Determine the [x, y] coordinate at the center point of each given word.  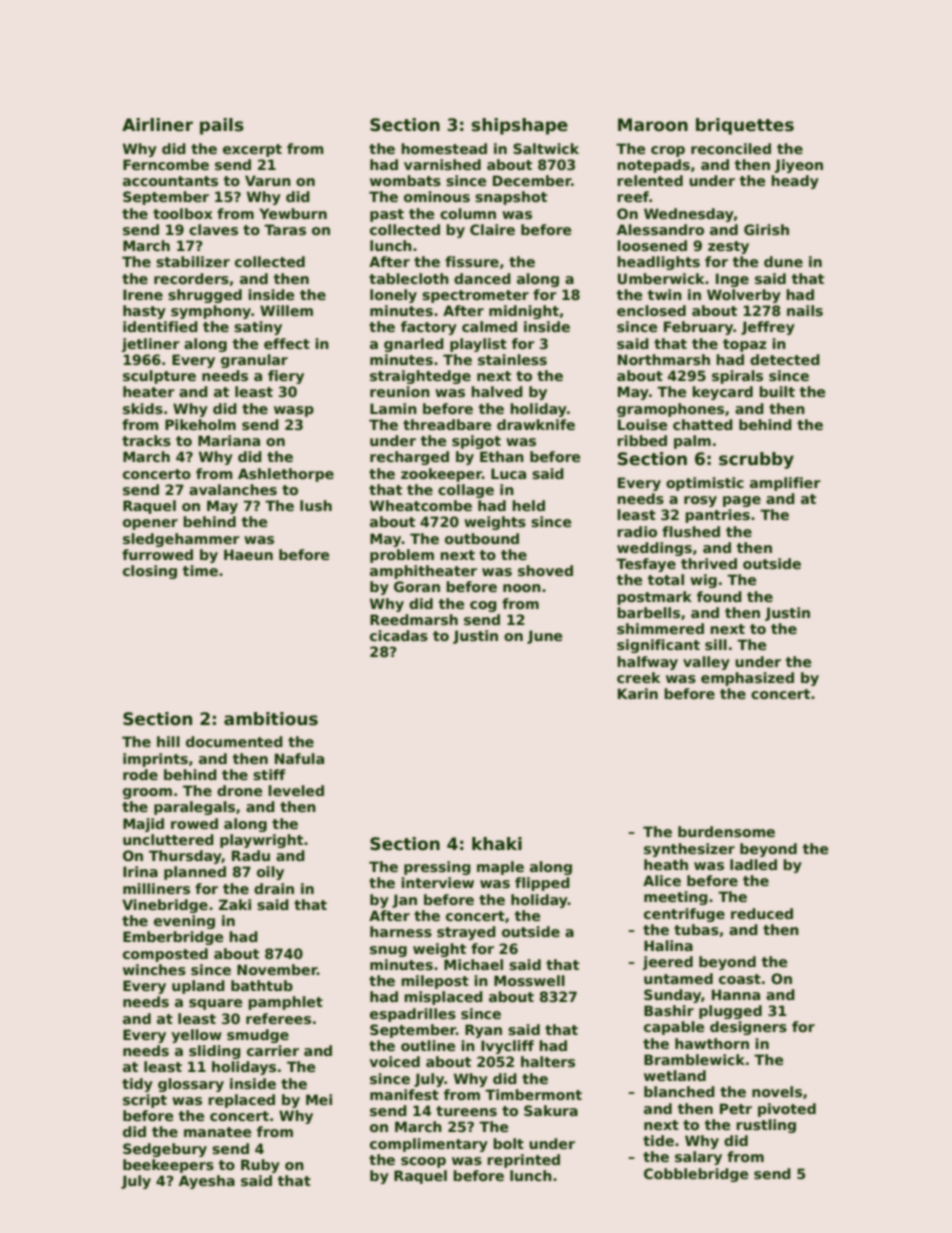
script [145, 1101]
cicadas [399, 635]
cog [483, 606]
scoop [423, 1162]
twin [665, 294]
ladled [753, 864]
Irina [140, 871]
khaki [497, 844]
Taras [285, 229]
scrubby [756, 460]
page [742, 501]
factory [429, 328]
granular [254, 361]
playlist [478, 345]
